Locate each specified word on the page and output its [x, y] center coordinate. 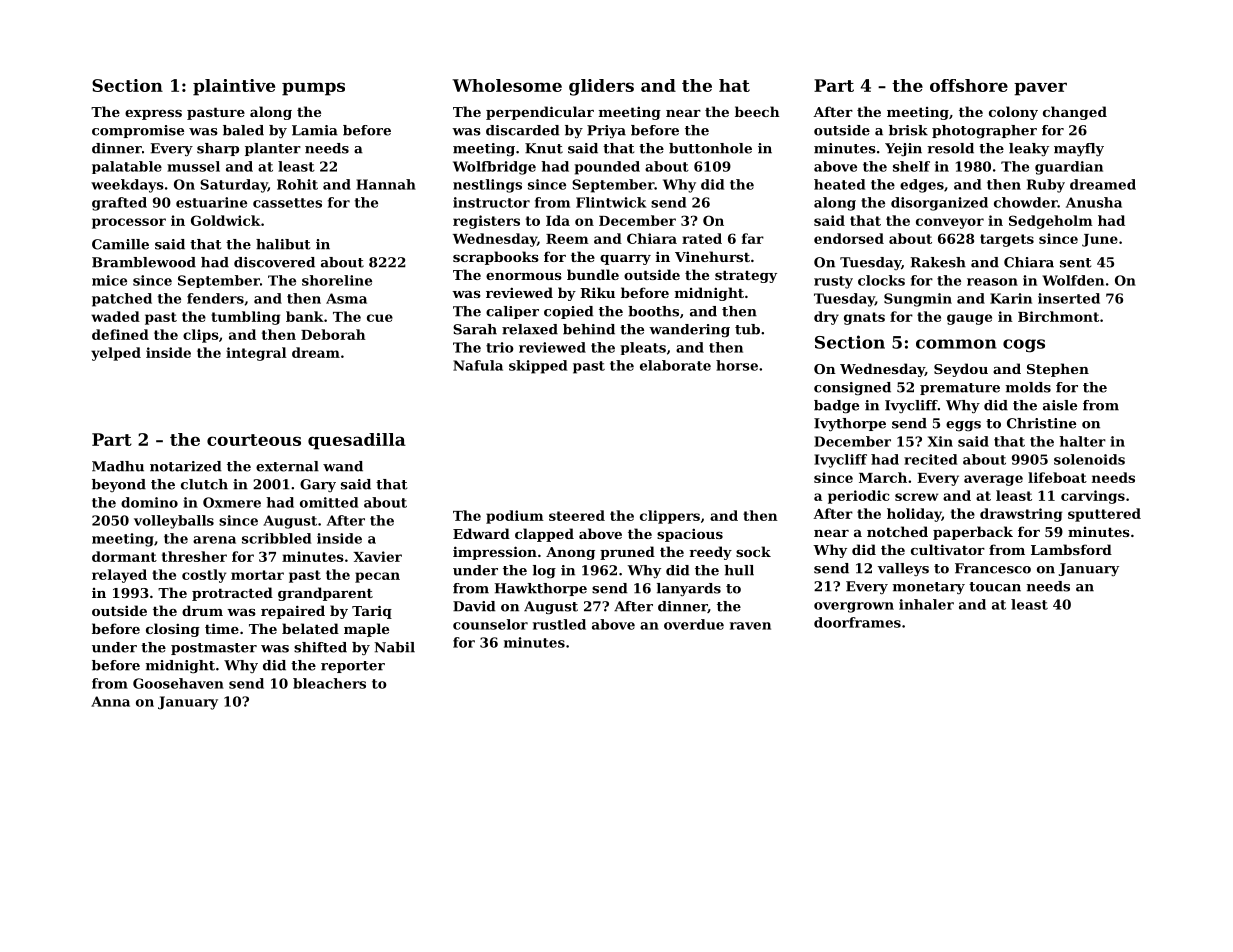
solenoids [1089, 459]
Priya [606, 132]
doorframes [857, 622]
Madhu [118, 466]
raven [750, 626]
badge [836, 407]
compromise [138, 131]
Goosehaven [178, 683]
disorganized [939, 204]
